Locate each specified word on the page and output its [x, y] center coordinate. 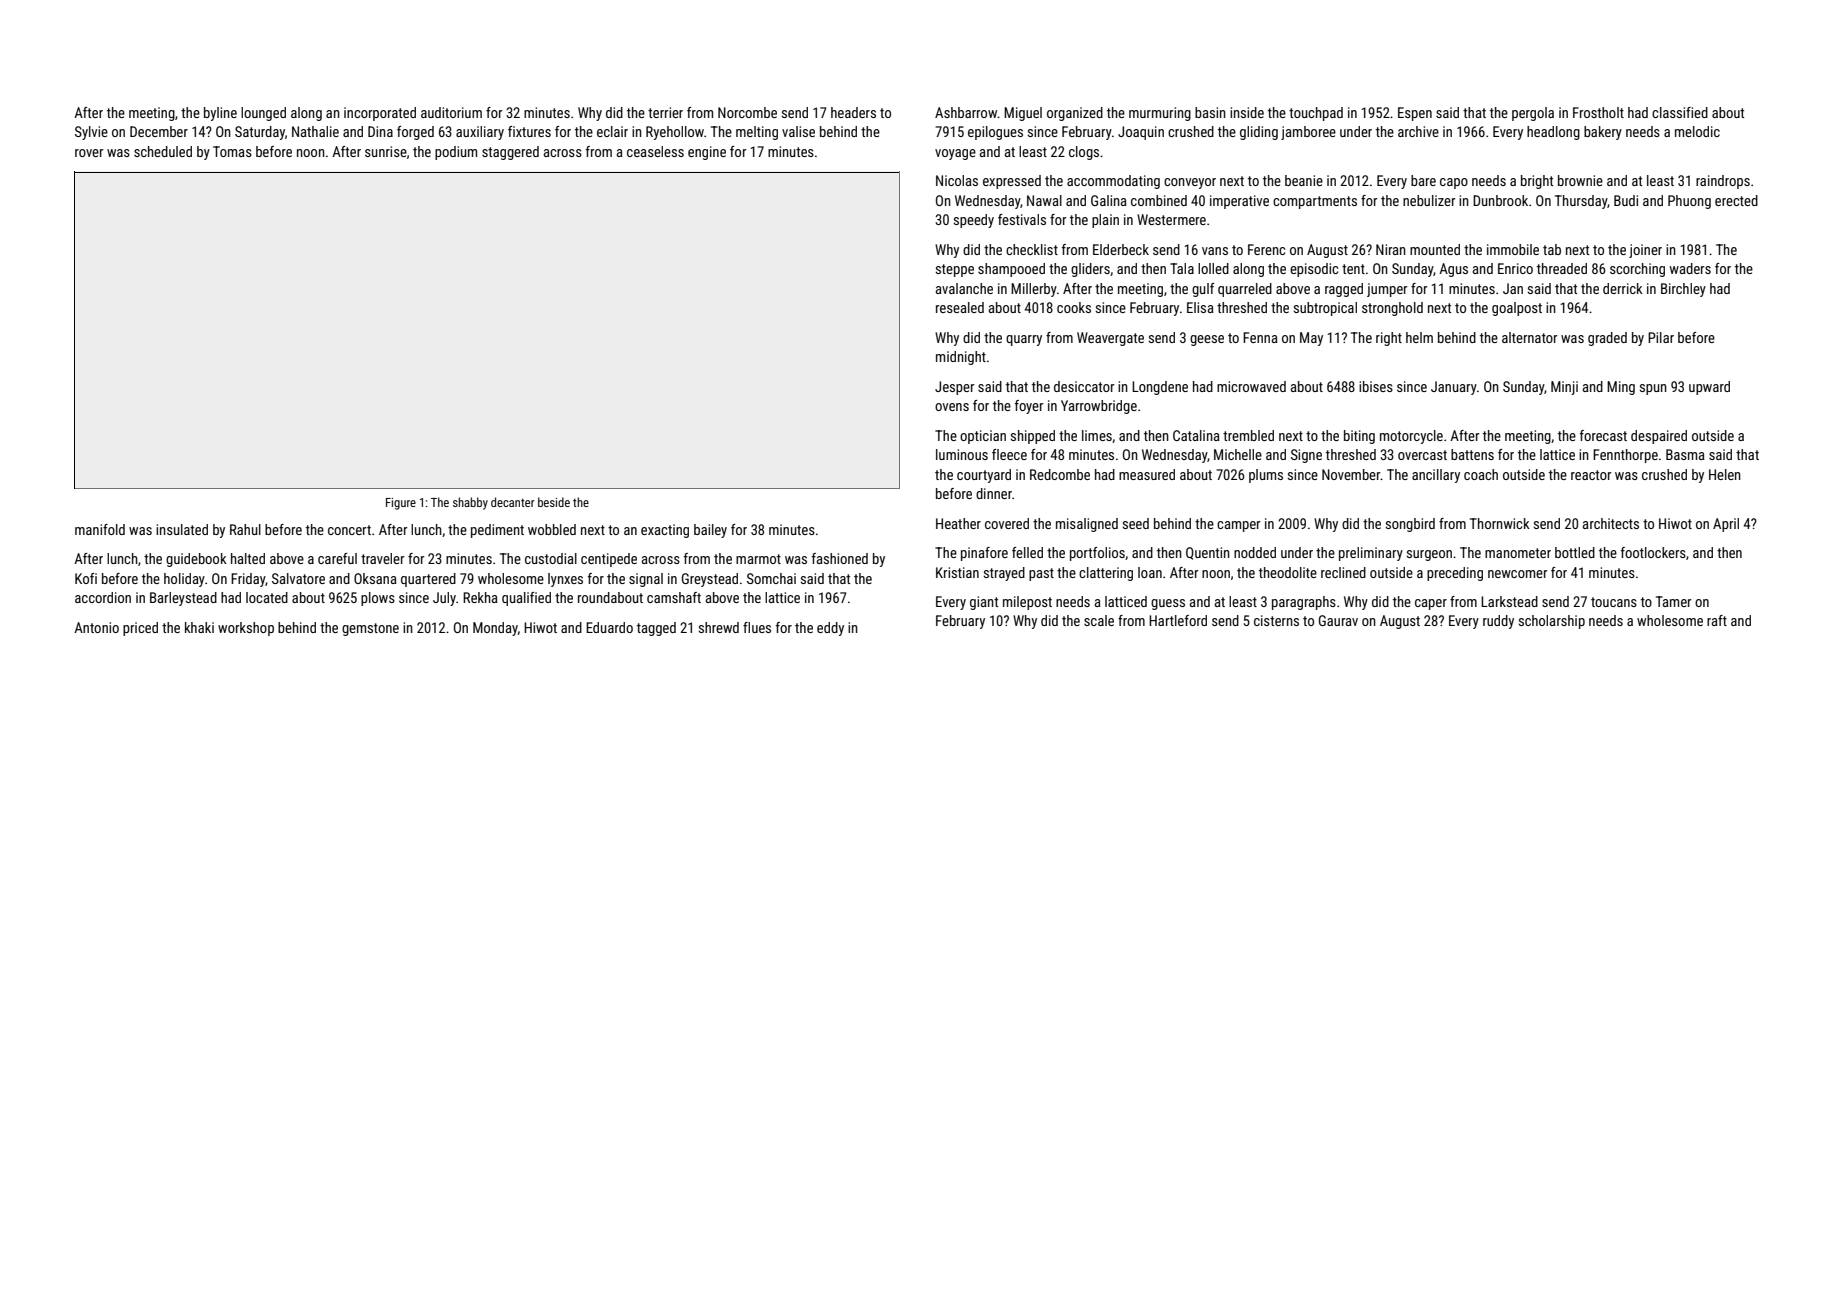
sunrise [386, 151]
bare [1423, 180]
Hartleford [1178, 620]
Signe [1306, 456]
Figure [401, 504]
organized [1075, 114]
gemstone [370, 629]
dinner [994, 493]
